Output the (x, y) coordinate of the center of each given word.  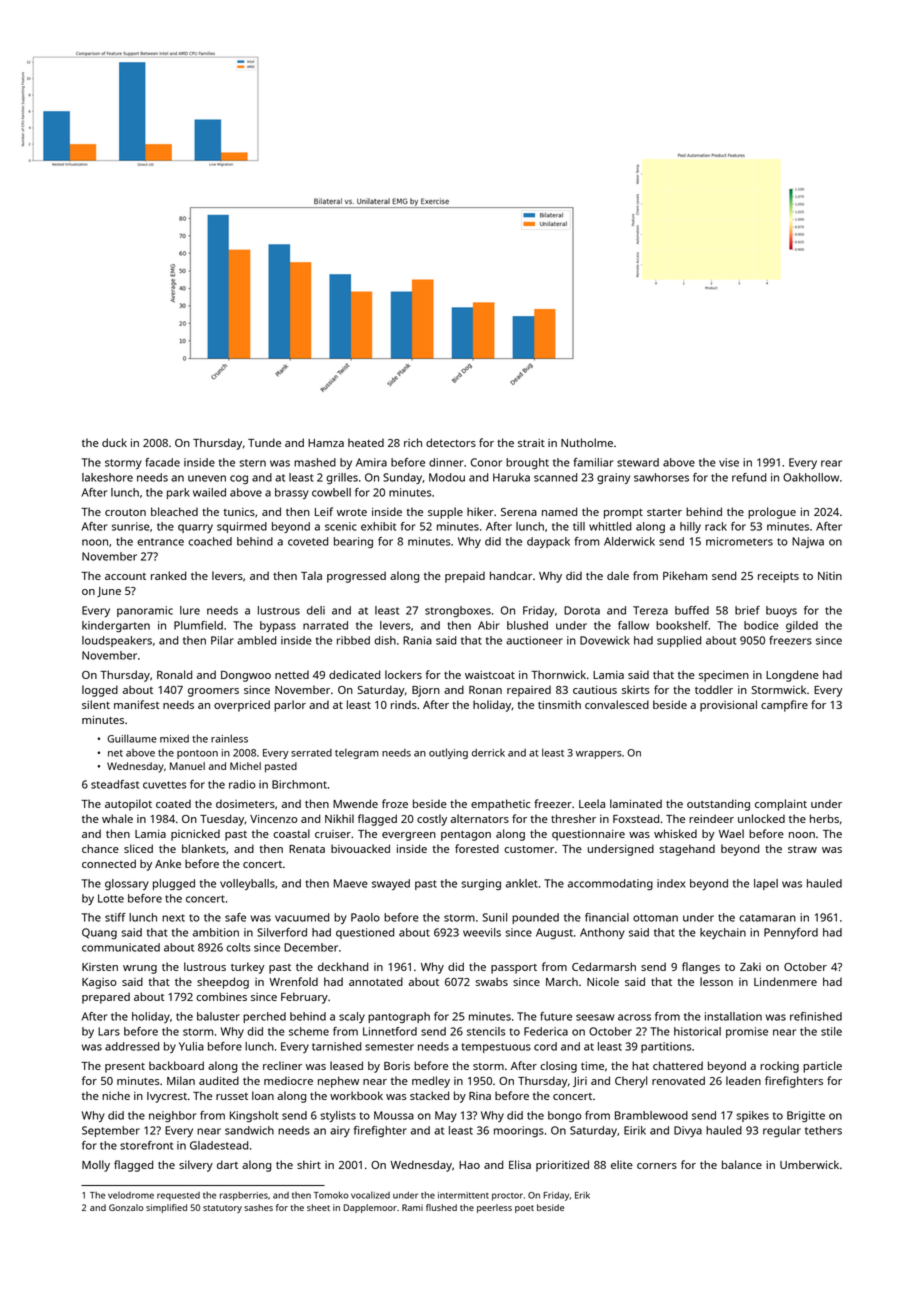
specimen (724, 676)
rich (413, 442)
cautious (595, 690)
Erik (582, 1195)
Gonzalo (126, 1207)
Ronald (174, 674)
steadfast (115, 784)
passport (514, 969)
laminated (636, 803)
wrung (140, 969)
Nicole (603, 981)
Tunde (264, 442)
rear (831, 463)
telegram (357, 753)
